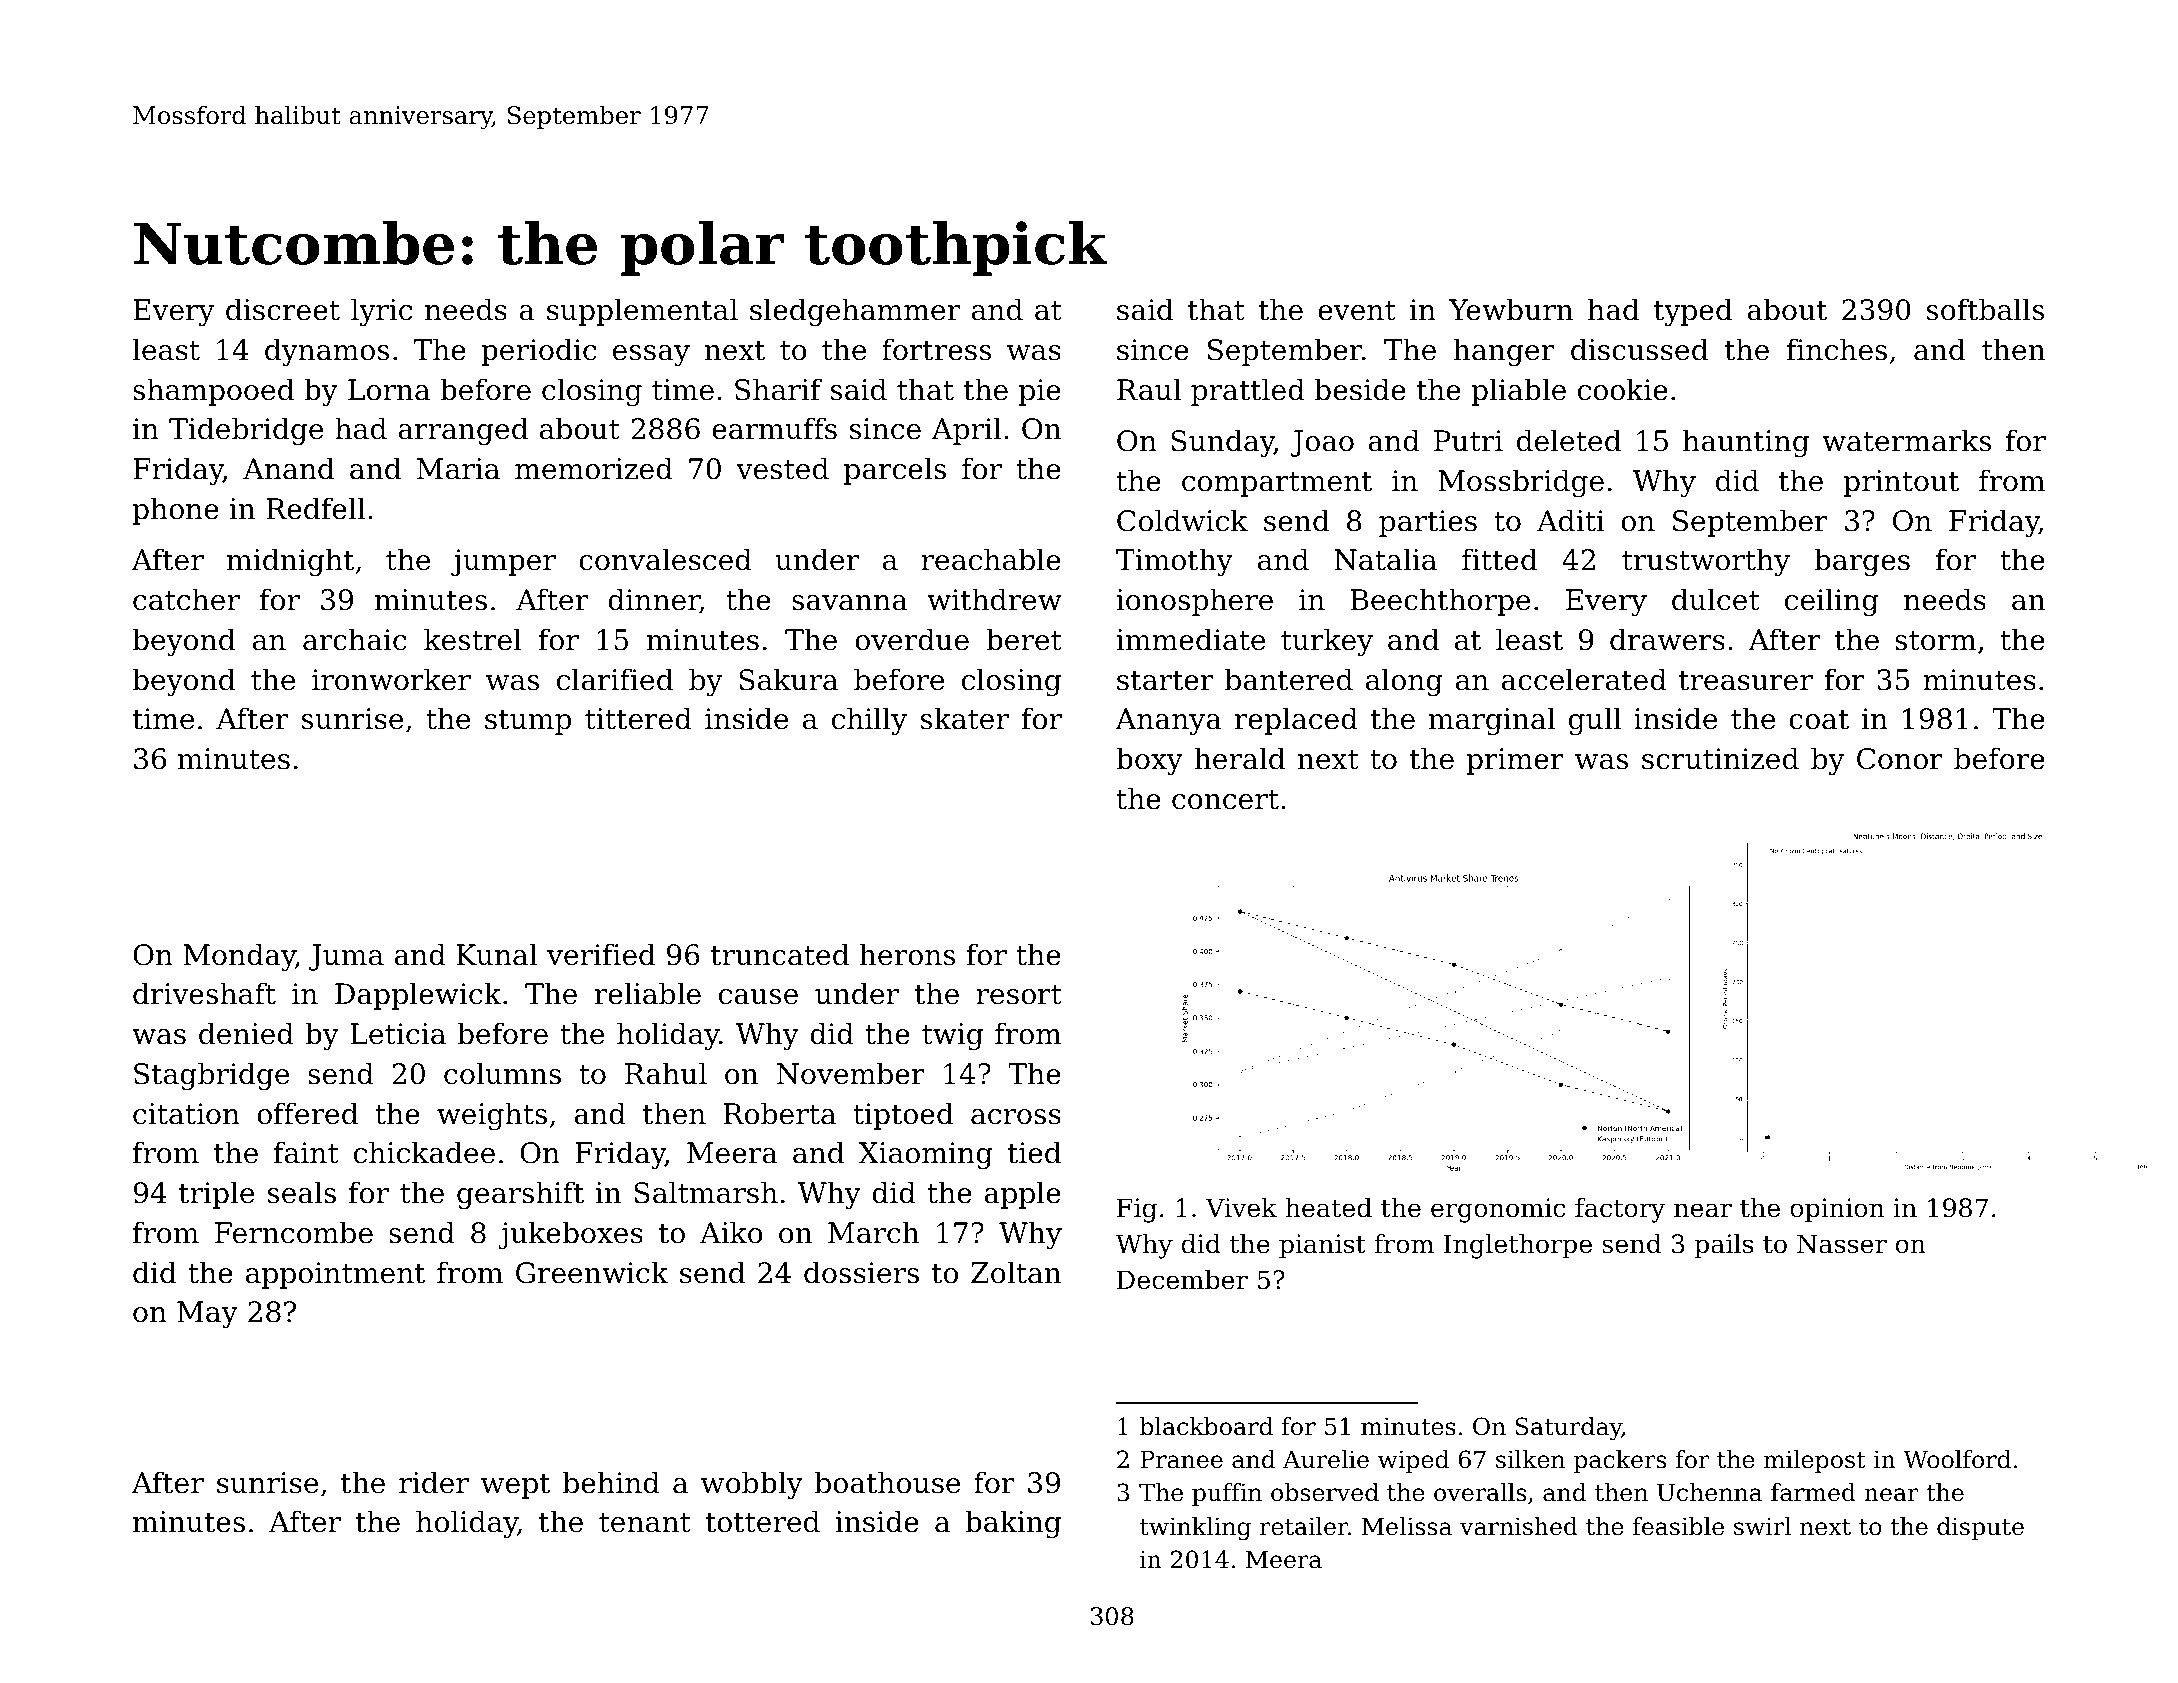 This screenshot has width=2178, height=1683. What do you see at coordinates (1019, 995) in the screenshot?
I see `resort` at bounding box center [1019, 995].
